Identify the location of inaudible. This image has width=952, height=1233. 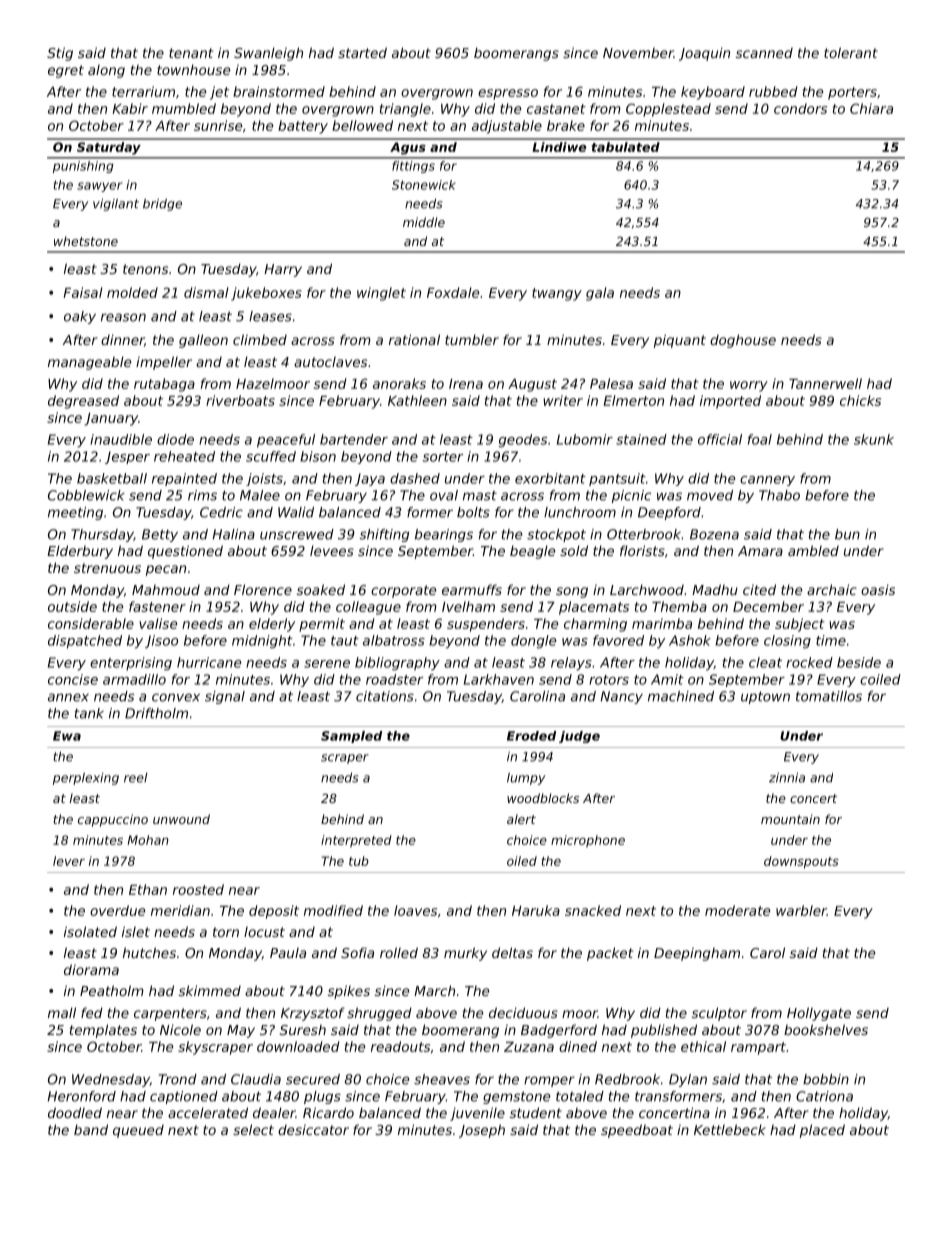
(121, 439).
